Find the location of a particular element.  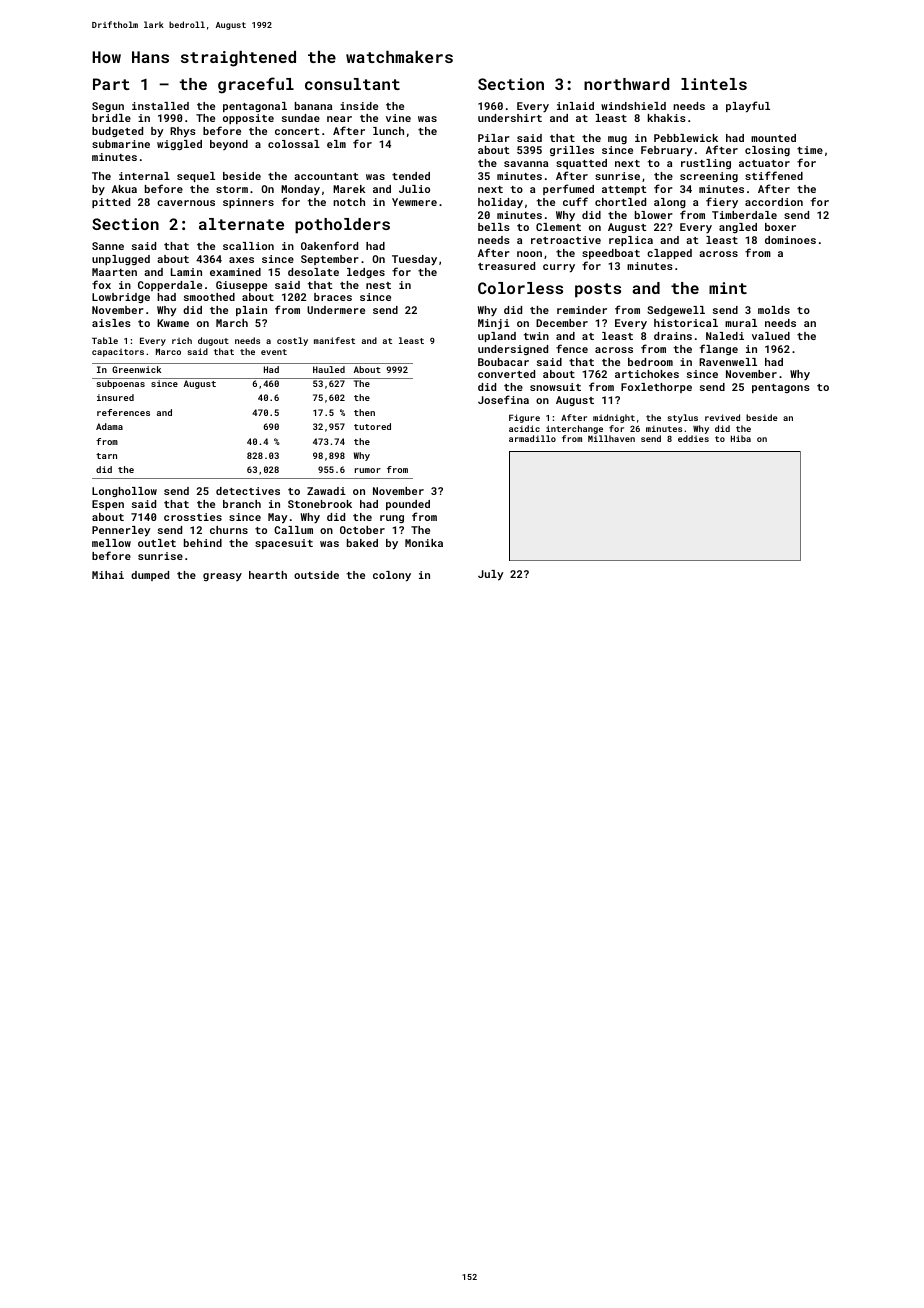

snowsuit is located at coordinates (555, 387).
